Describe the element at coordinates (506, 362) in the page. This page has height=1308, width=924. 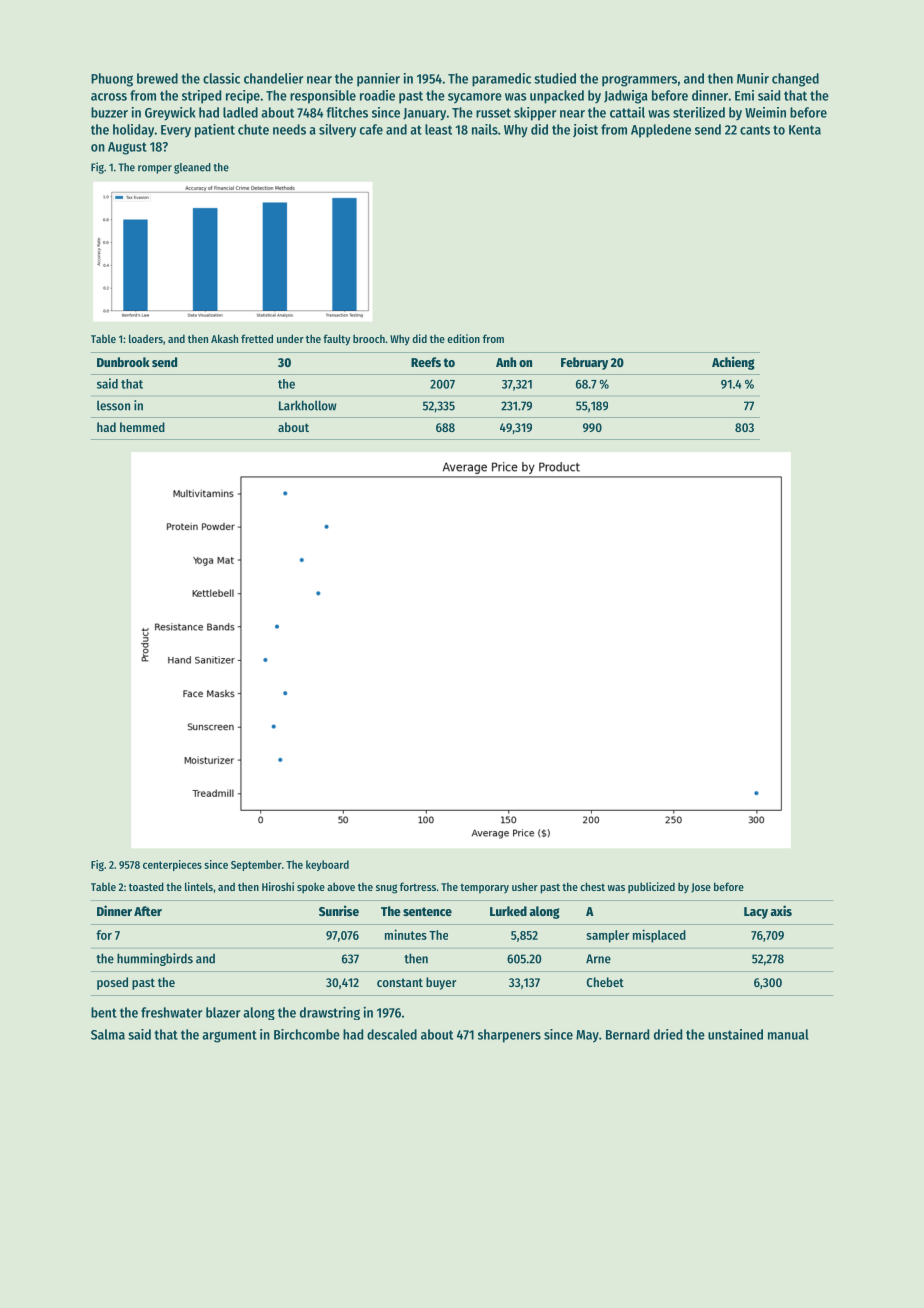
I see `Anh` at that location.
